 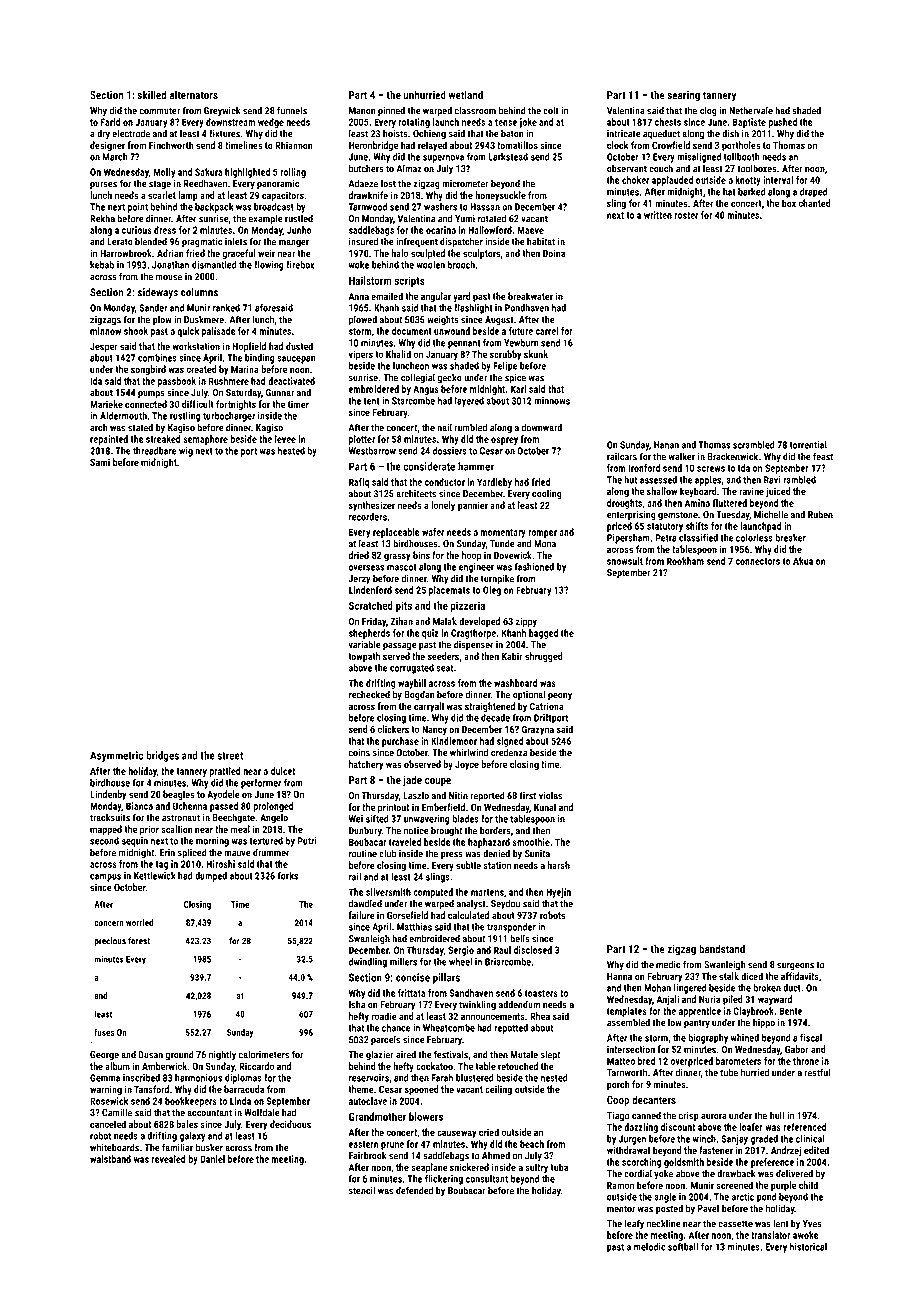 I want to click on Asymmetric, so click(x=116, y=756).
